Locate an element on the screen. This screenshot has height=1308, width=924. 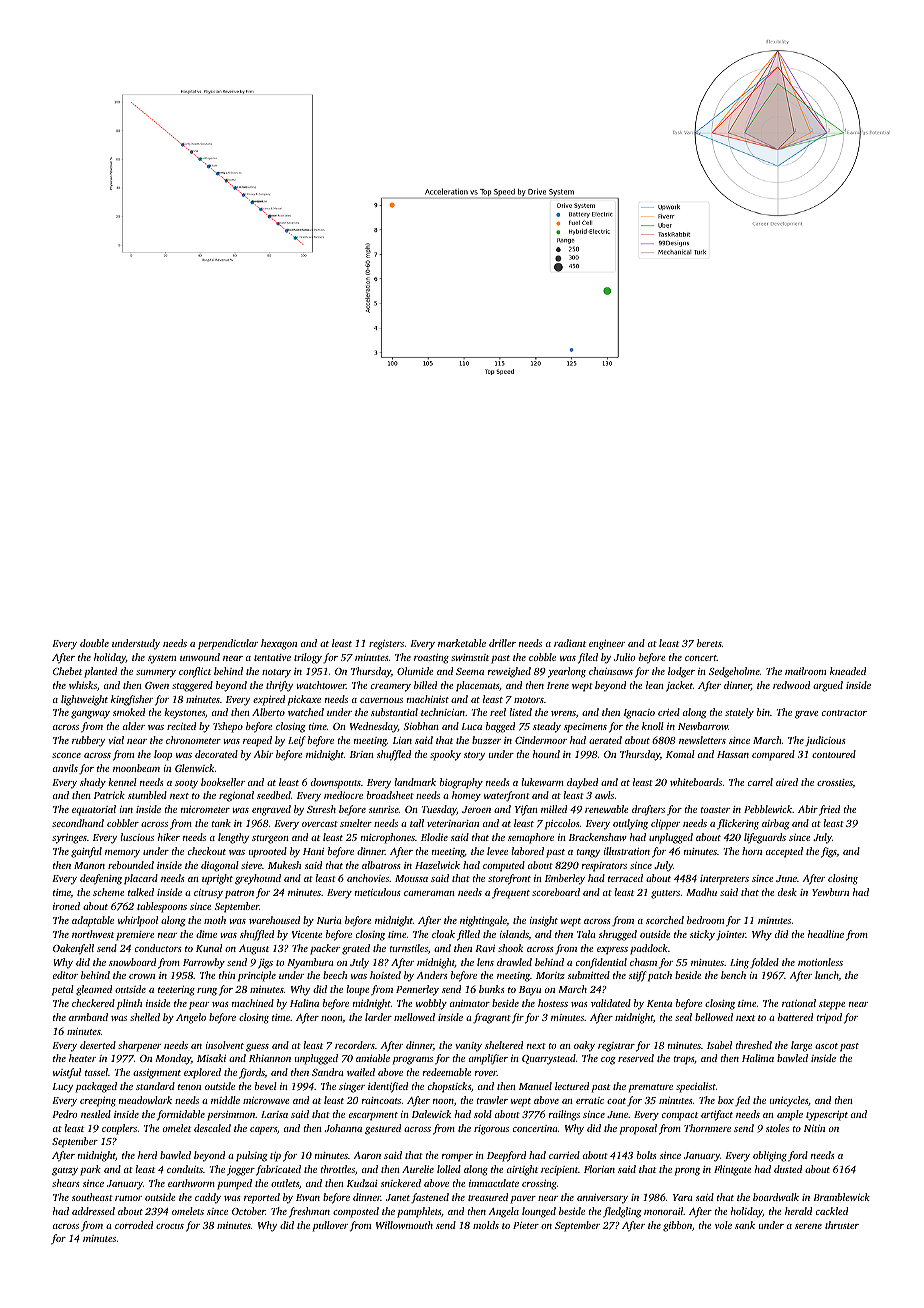
cried is located at coordinates (669, 712).
